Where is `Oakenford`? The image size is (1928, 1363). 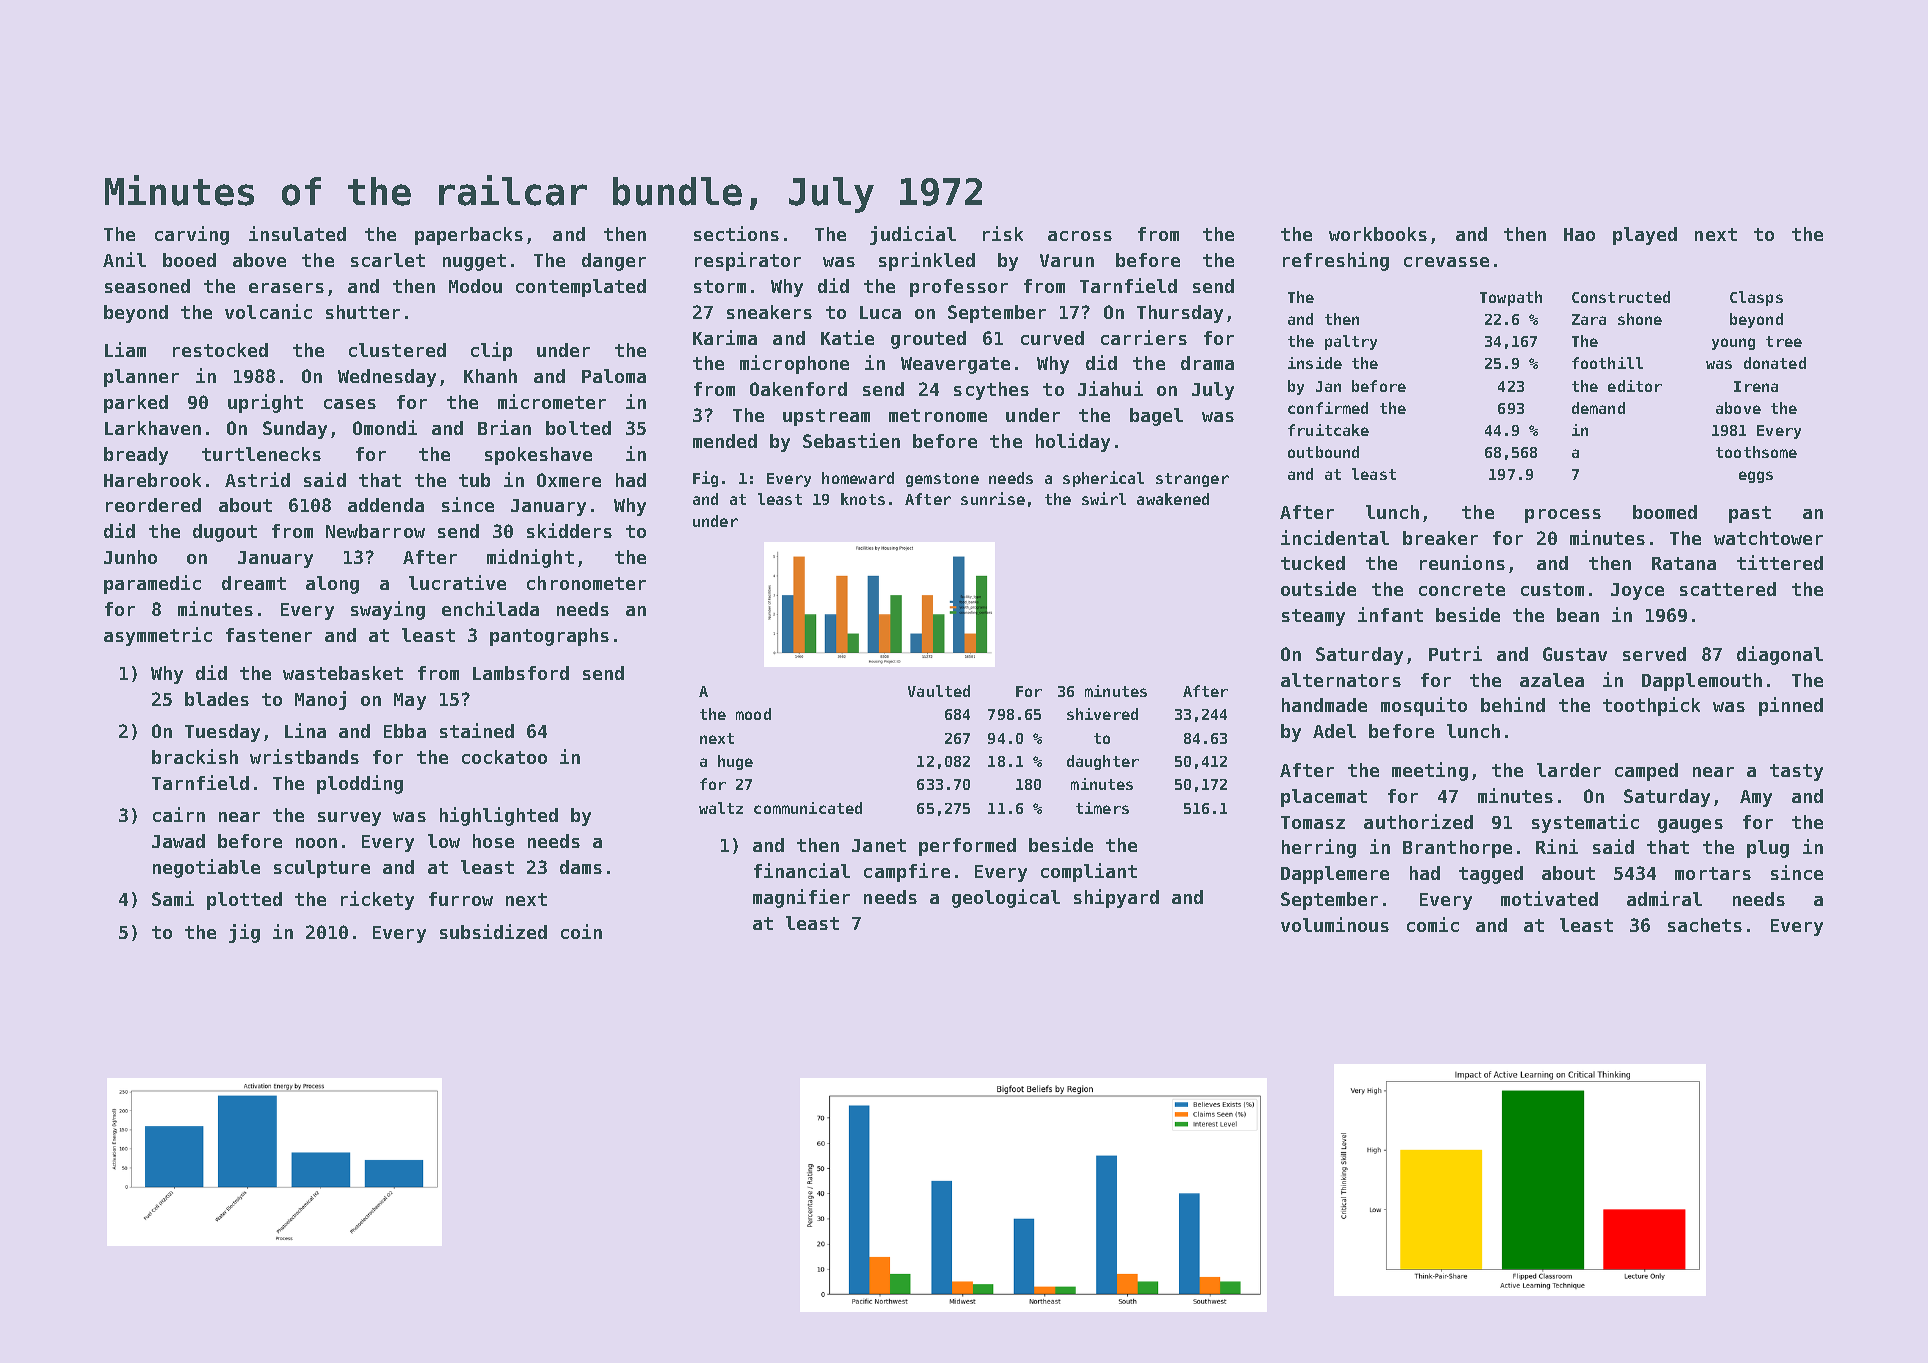
Oakenford is located at coordinates (798, 389).
